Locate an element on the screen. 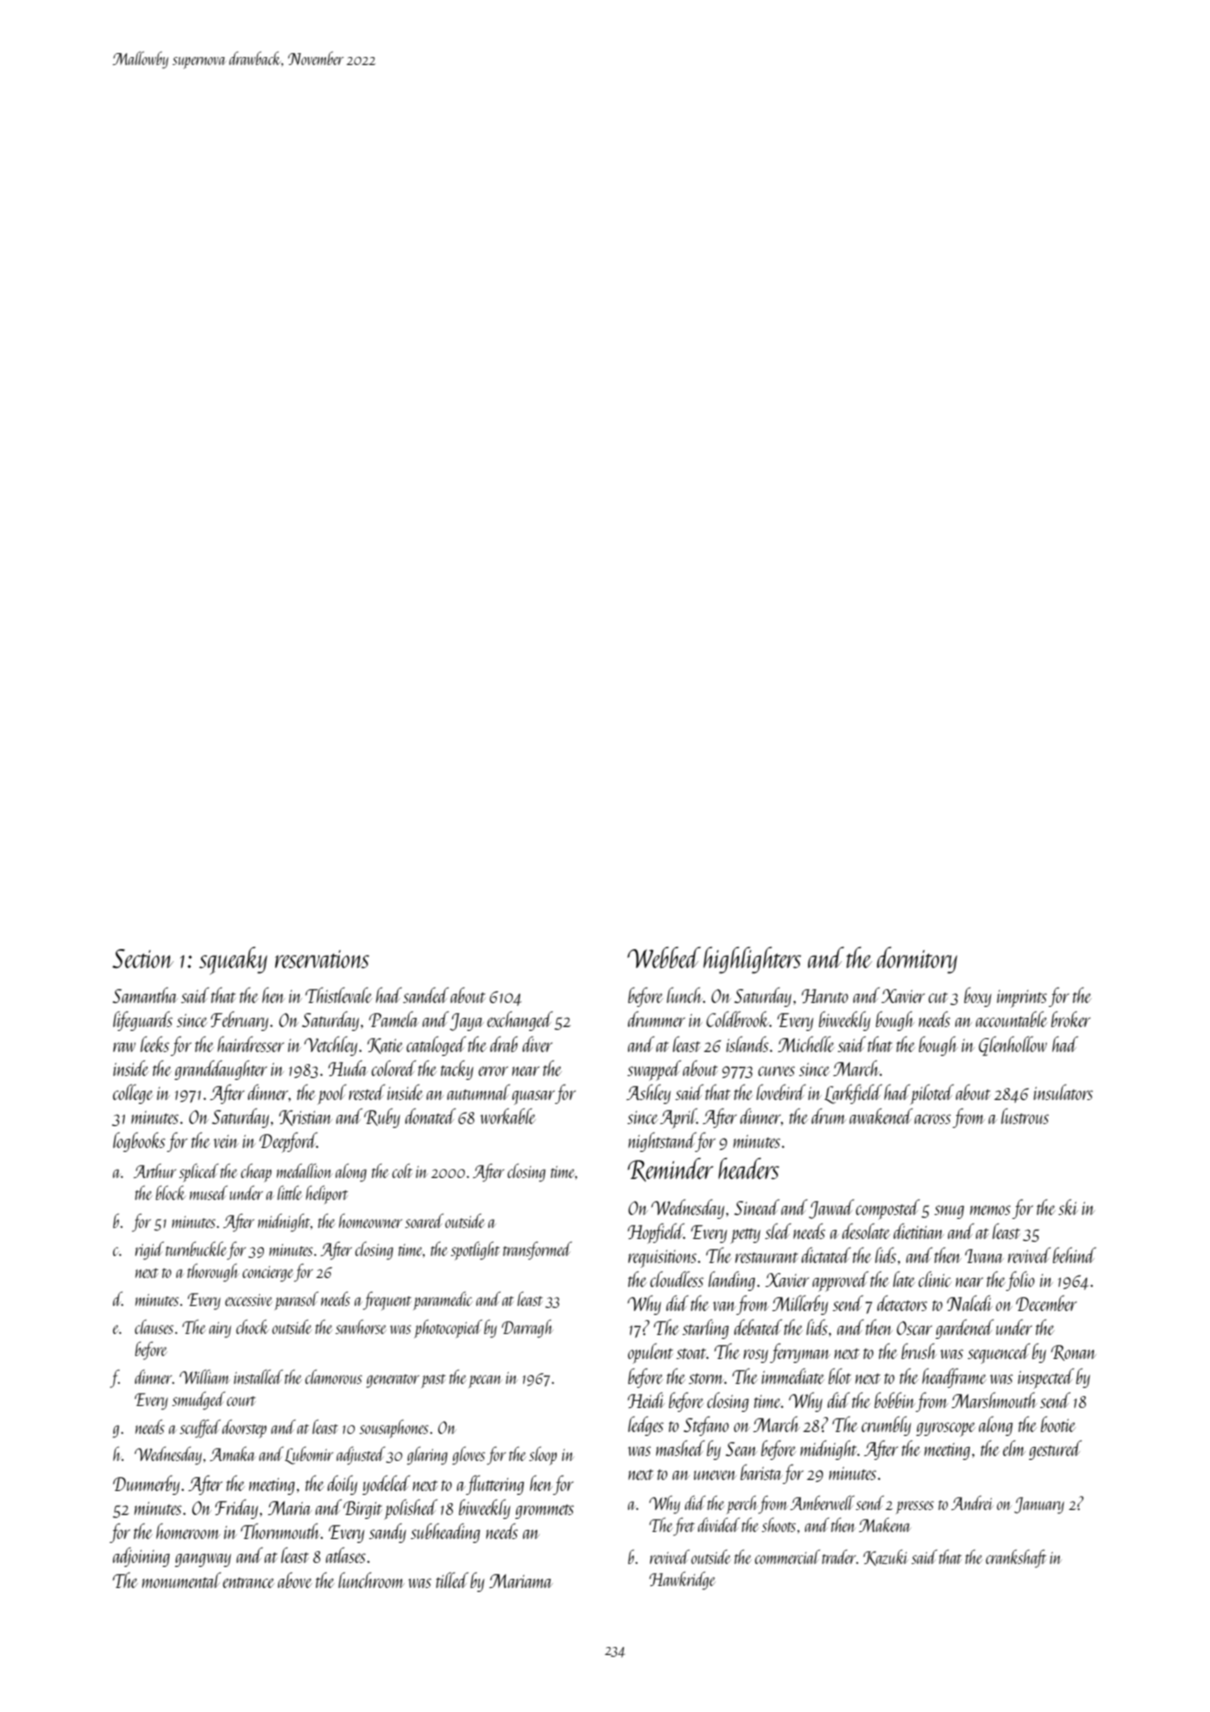 This screenshot has height=1712, width=1210. lustrous is located at coordinates (1025, 1116).
